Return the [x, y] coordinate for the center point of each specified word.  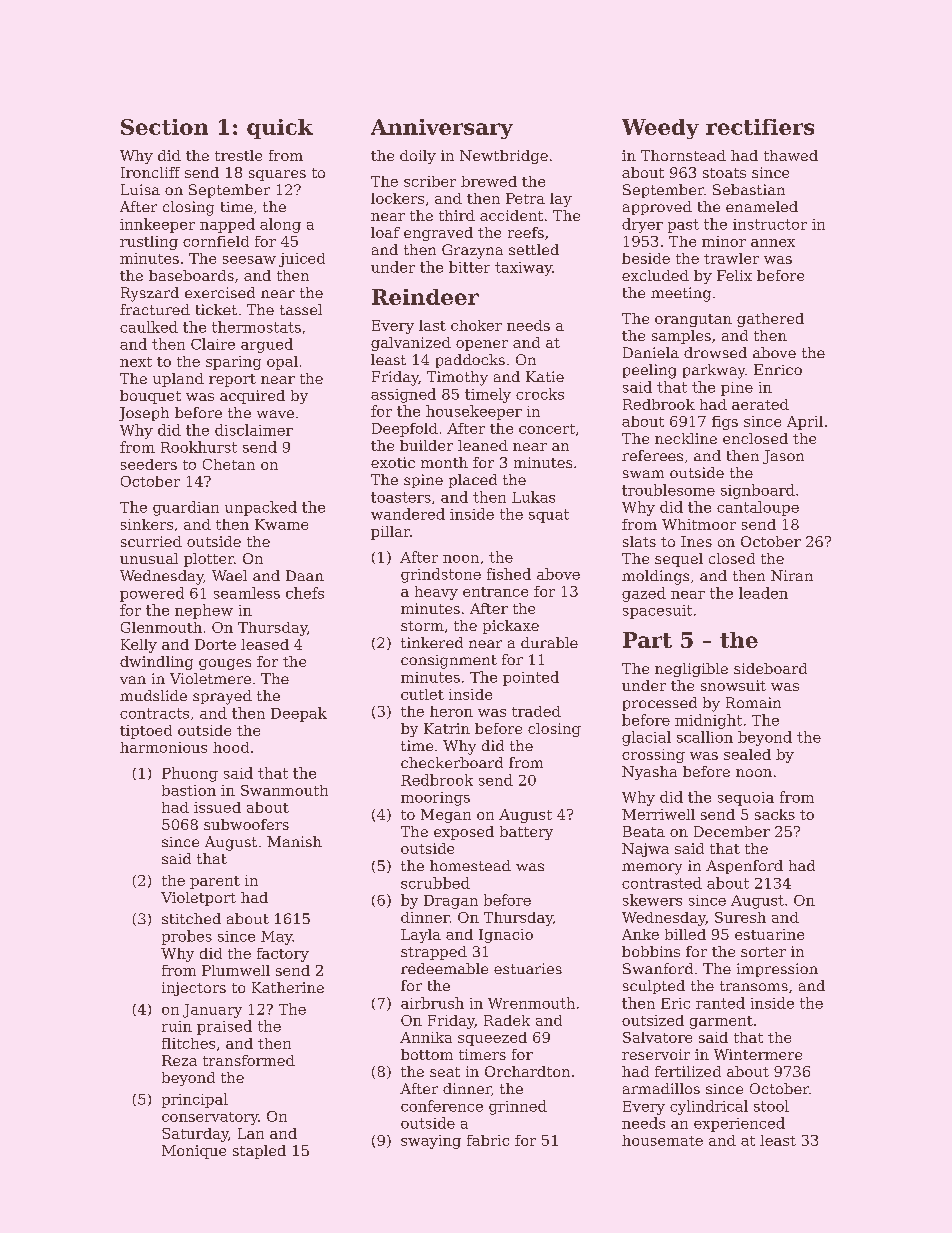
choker [476, 325]
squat [549, 516]
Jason [783, 457]
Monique [194, 1152]
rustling [149, 243]
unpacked [261, 508]
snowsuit [733, 685]
